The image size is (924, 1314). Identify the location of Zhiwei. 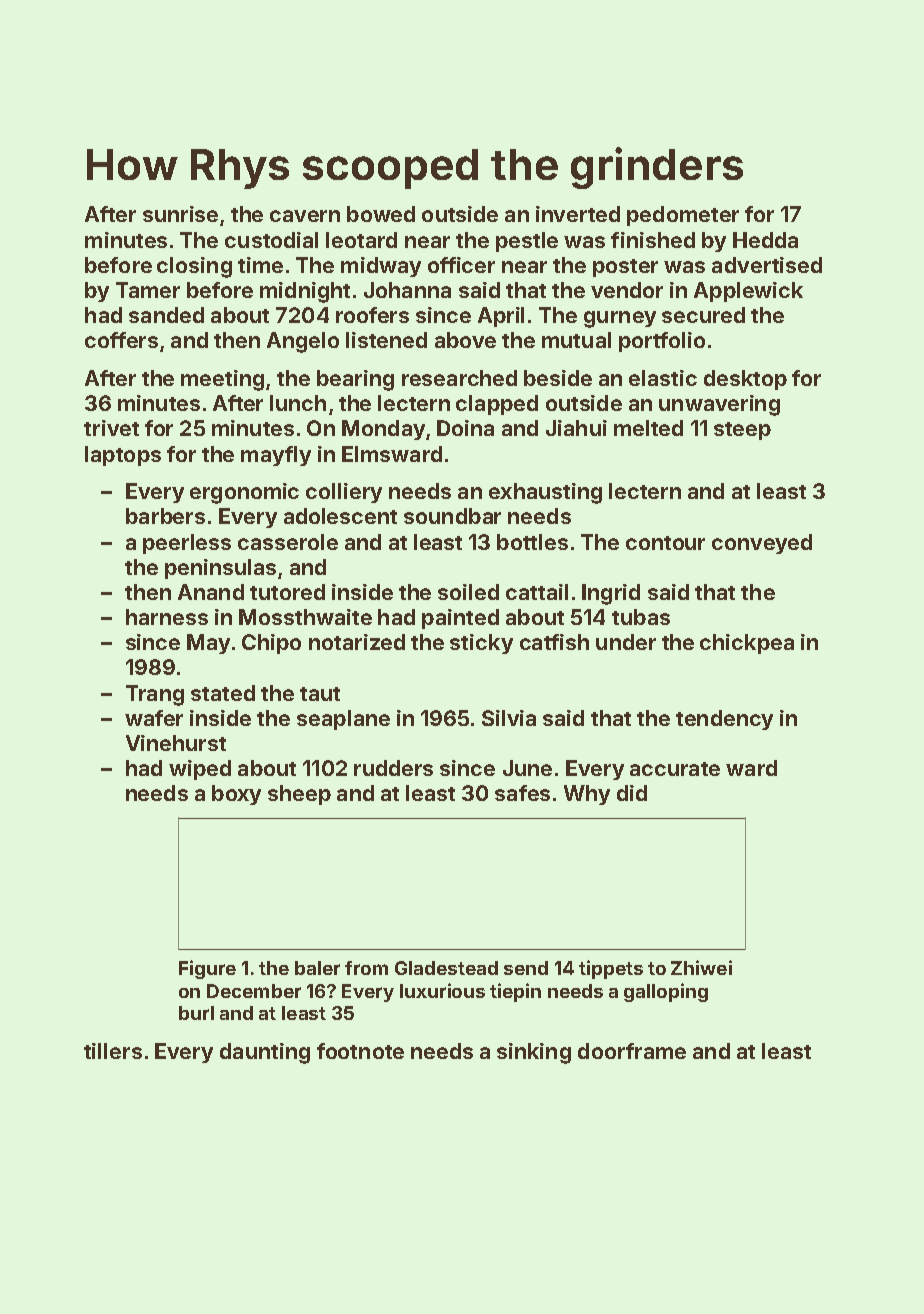
(701, 967).
